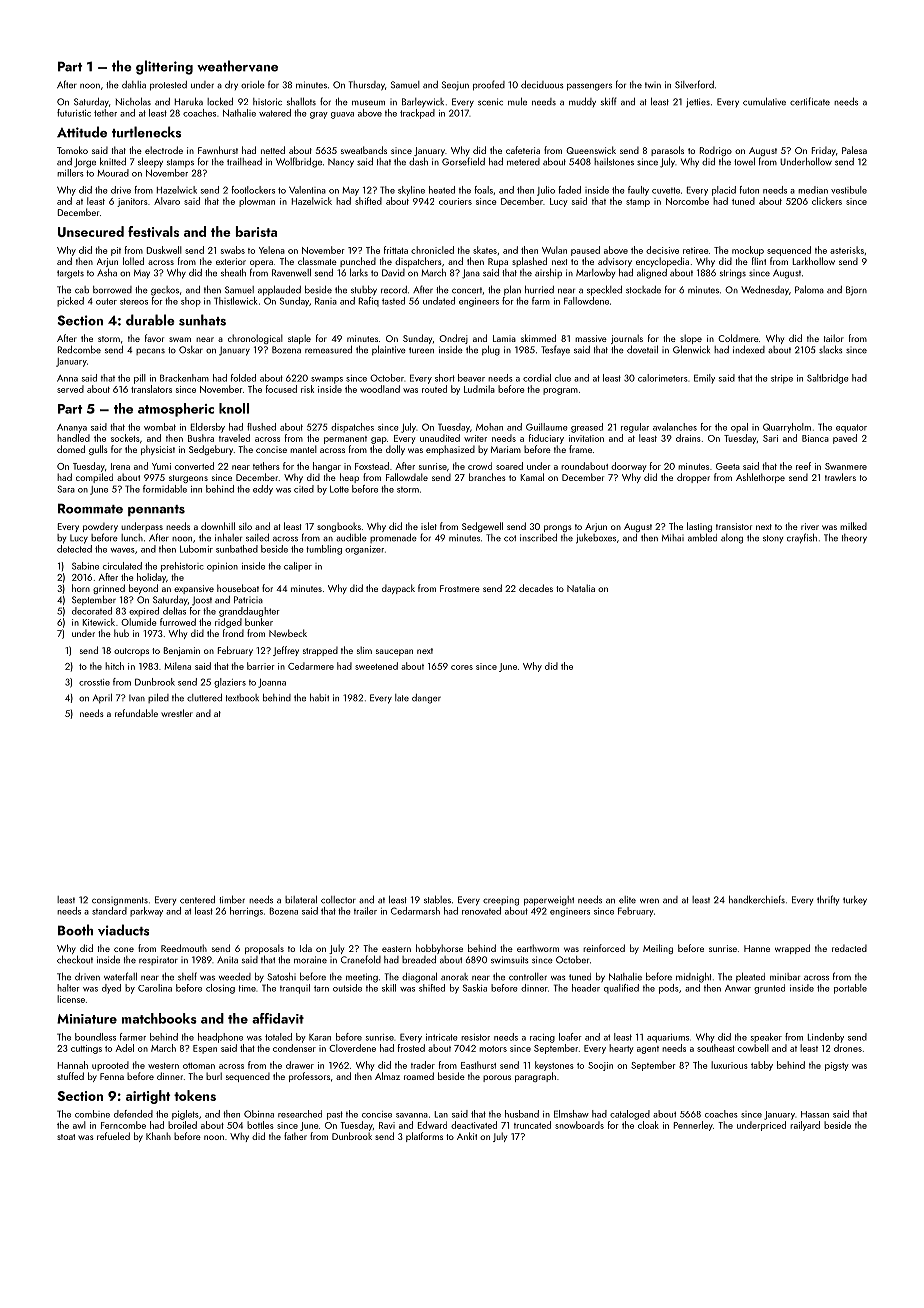 This screenshot has height=1308, width=924. What do you see at coordinates (589, 87) in the screenshot?
I see `passengers` at bounding box center [589, 87].
